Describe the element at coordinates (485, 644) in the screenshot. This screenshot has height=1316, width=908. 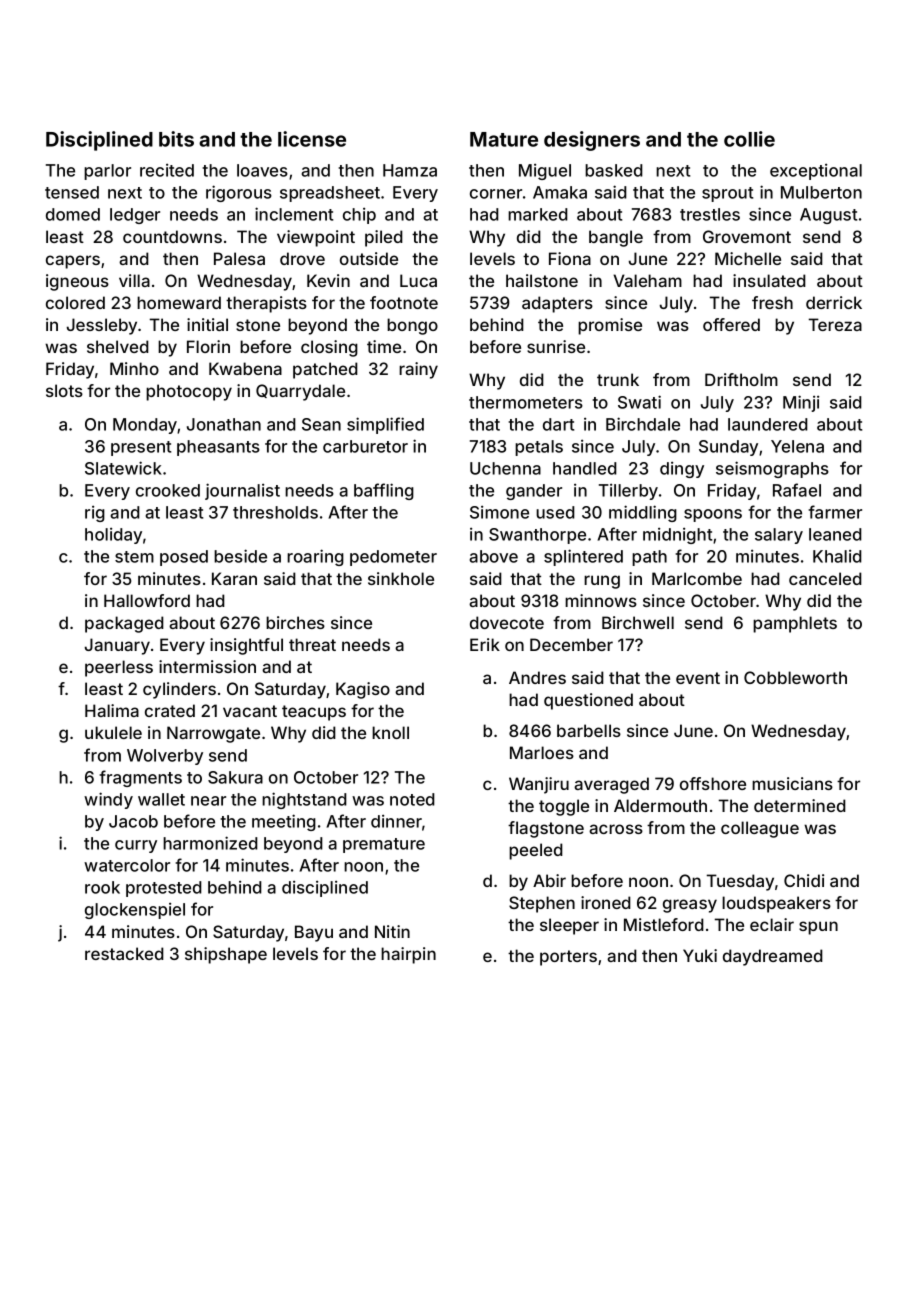
I see `Erik` at that location.
